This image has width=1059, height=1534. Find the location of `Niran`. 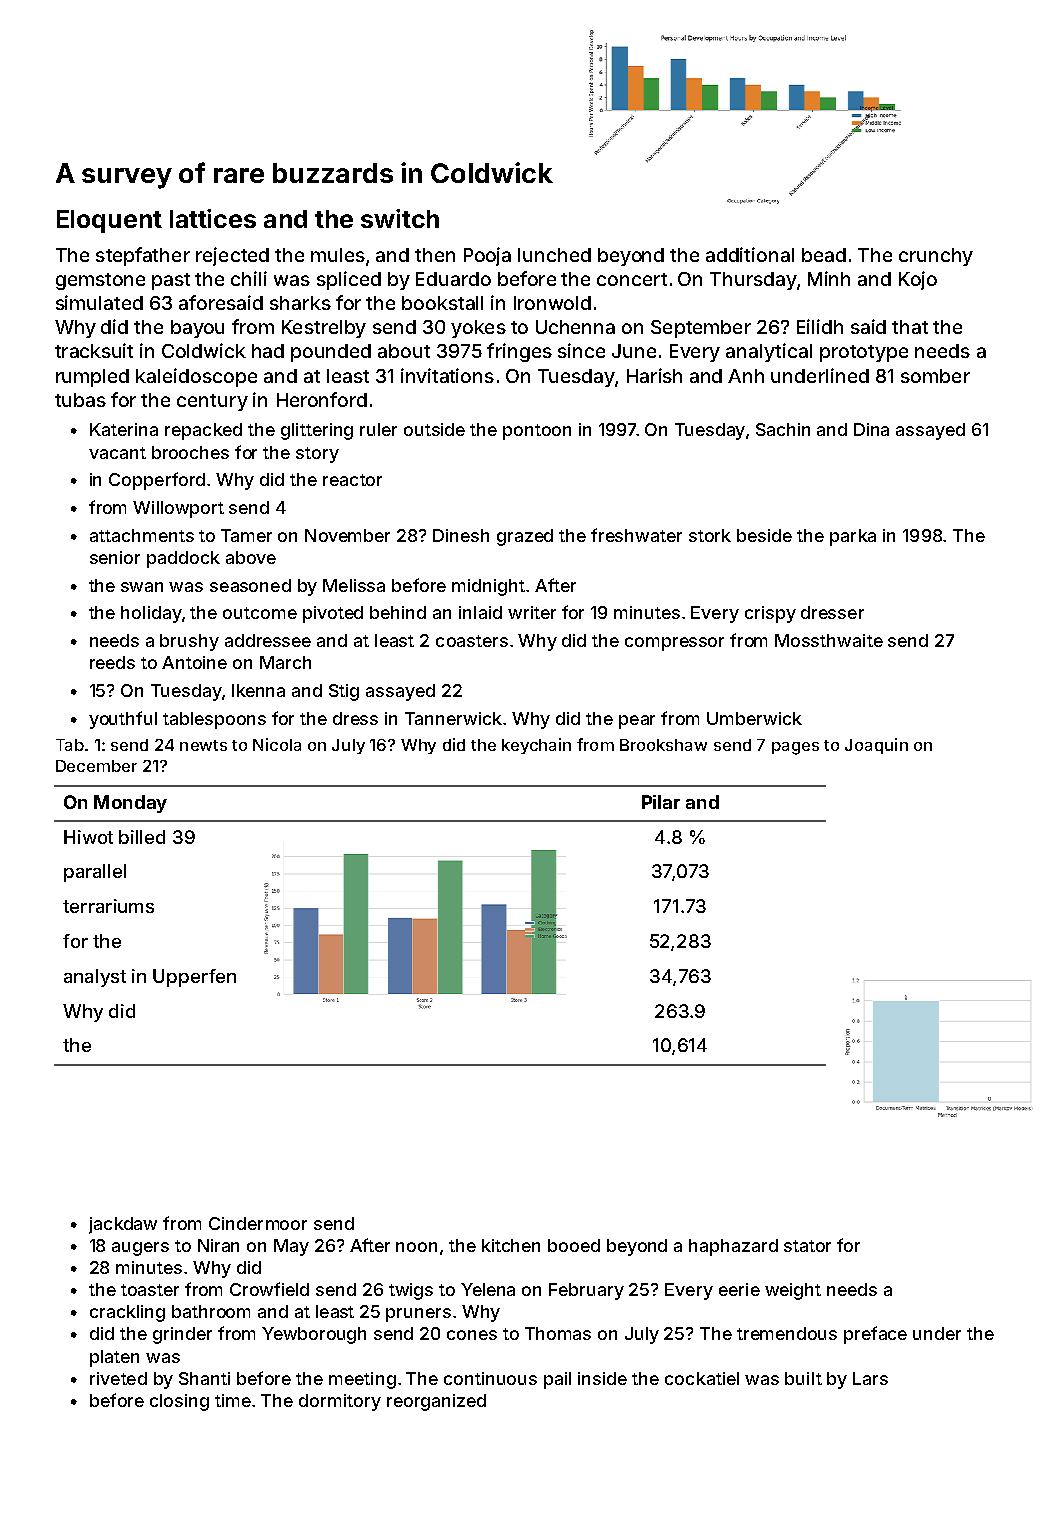

Niran is located at coordinates (218, 1245).
